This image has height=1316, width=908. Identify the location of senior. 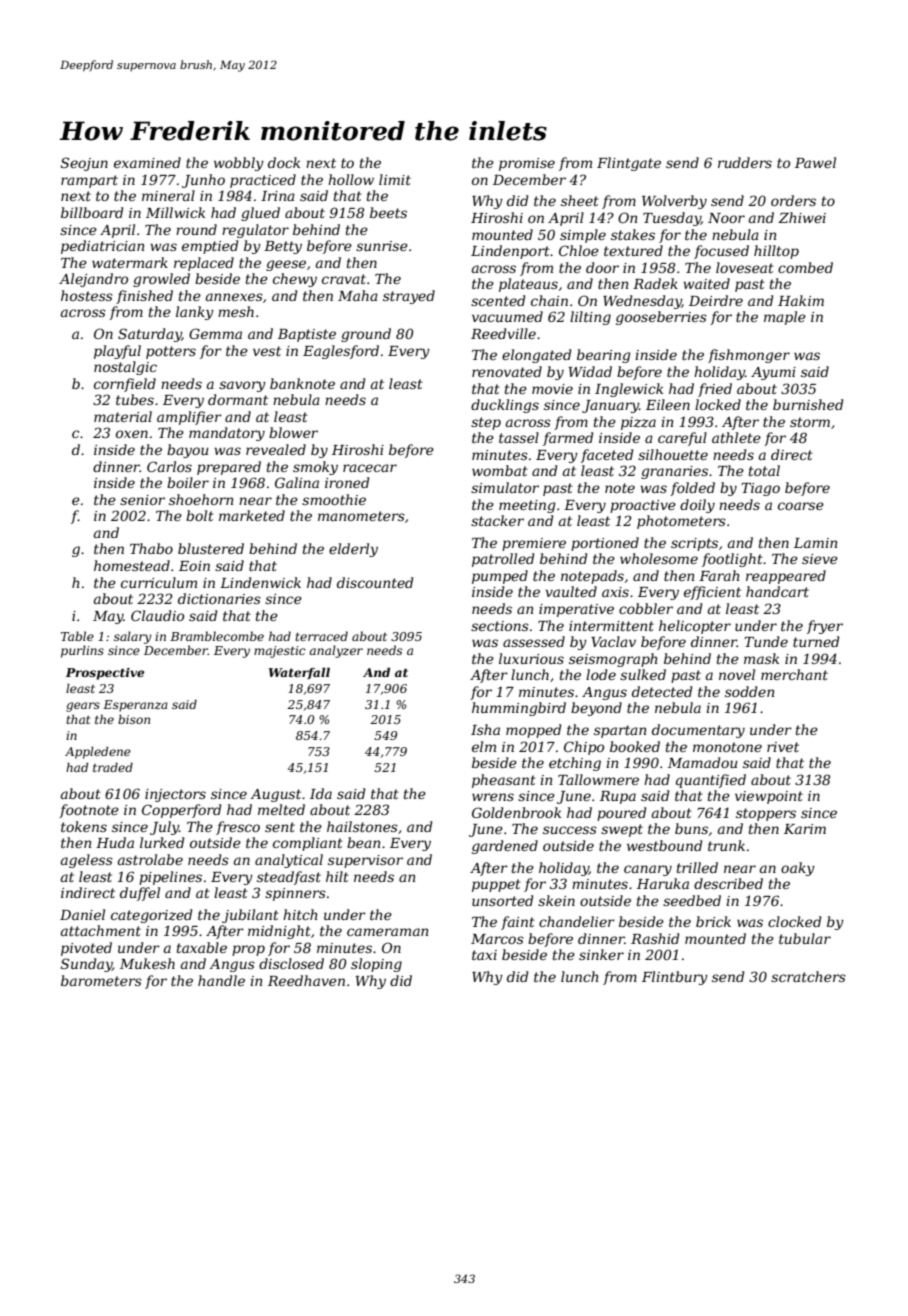
(142, 500).
